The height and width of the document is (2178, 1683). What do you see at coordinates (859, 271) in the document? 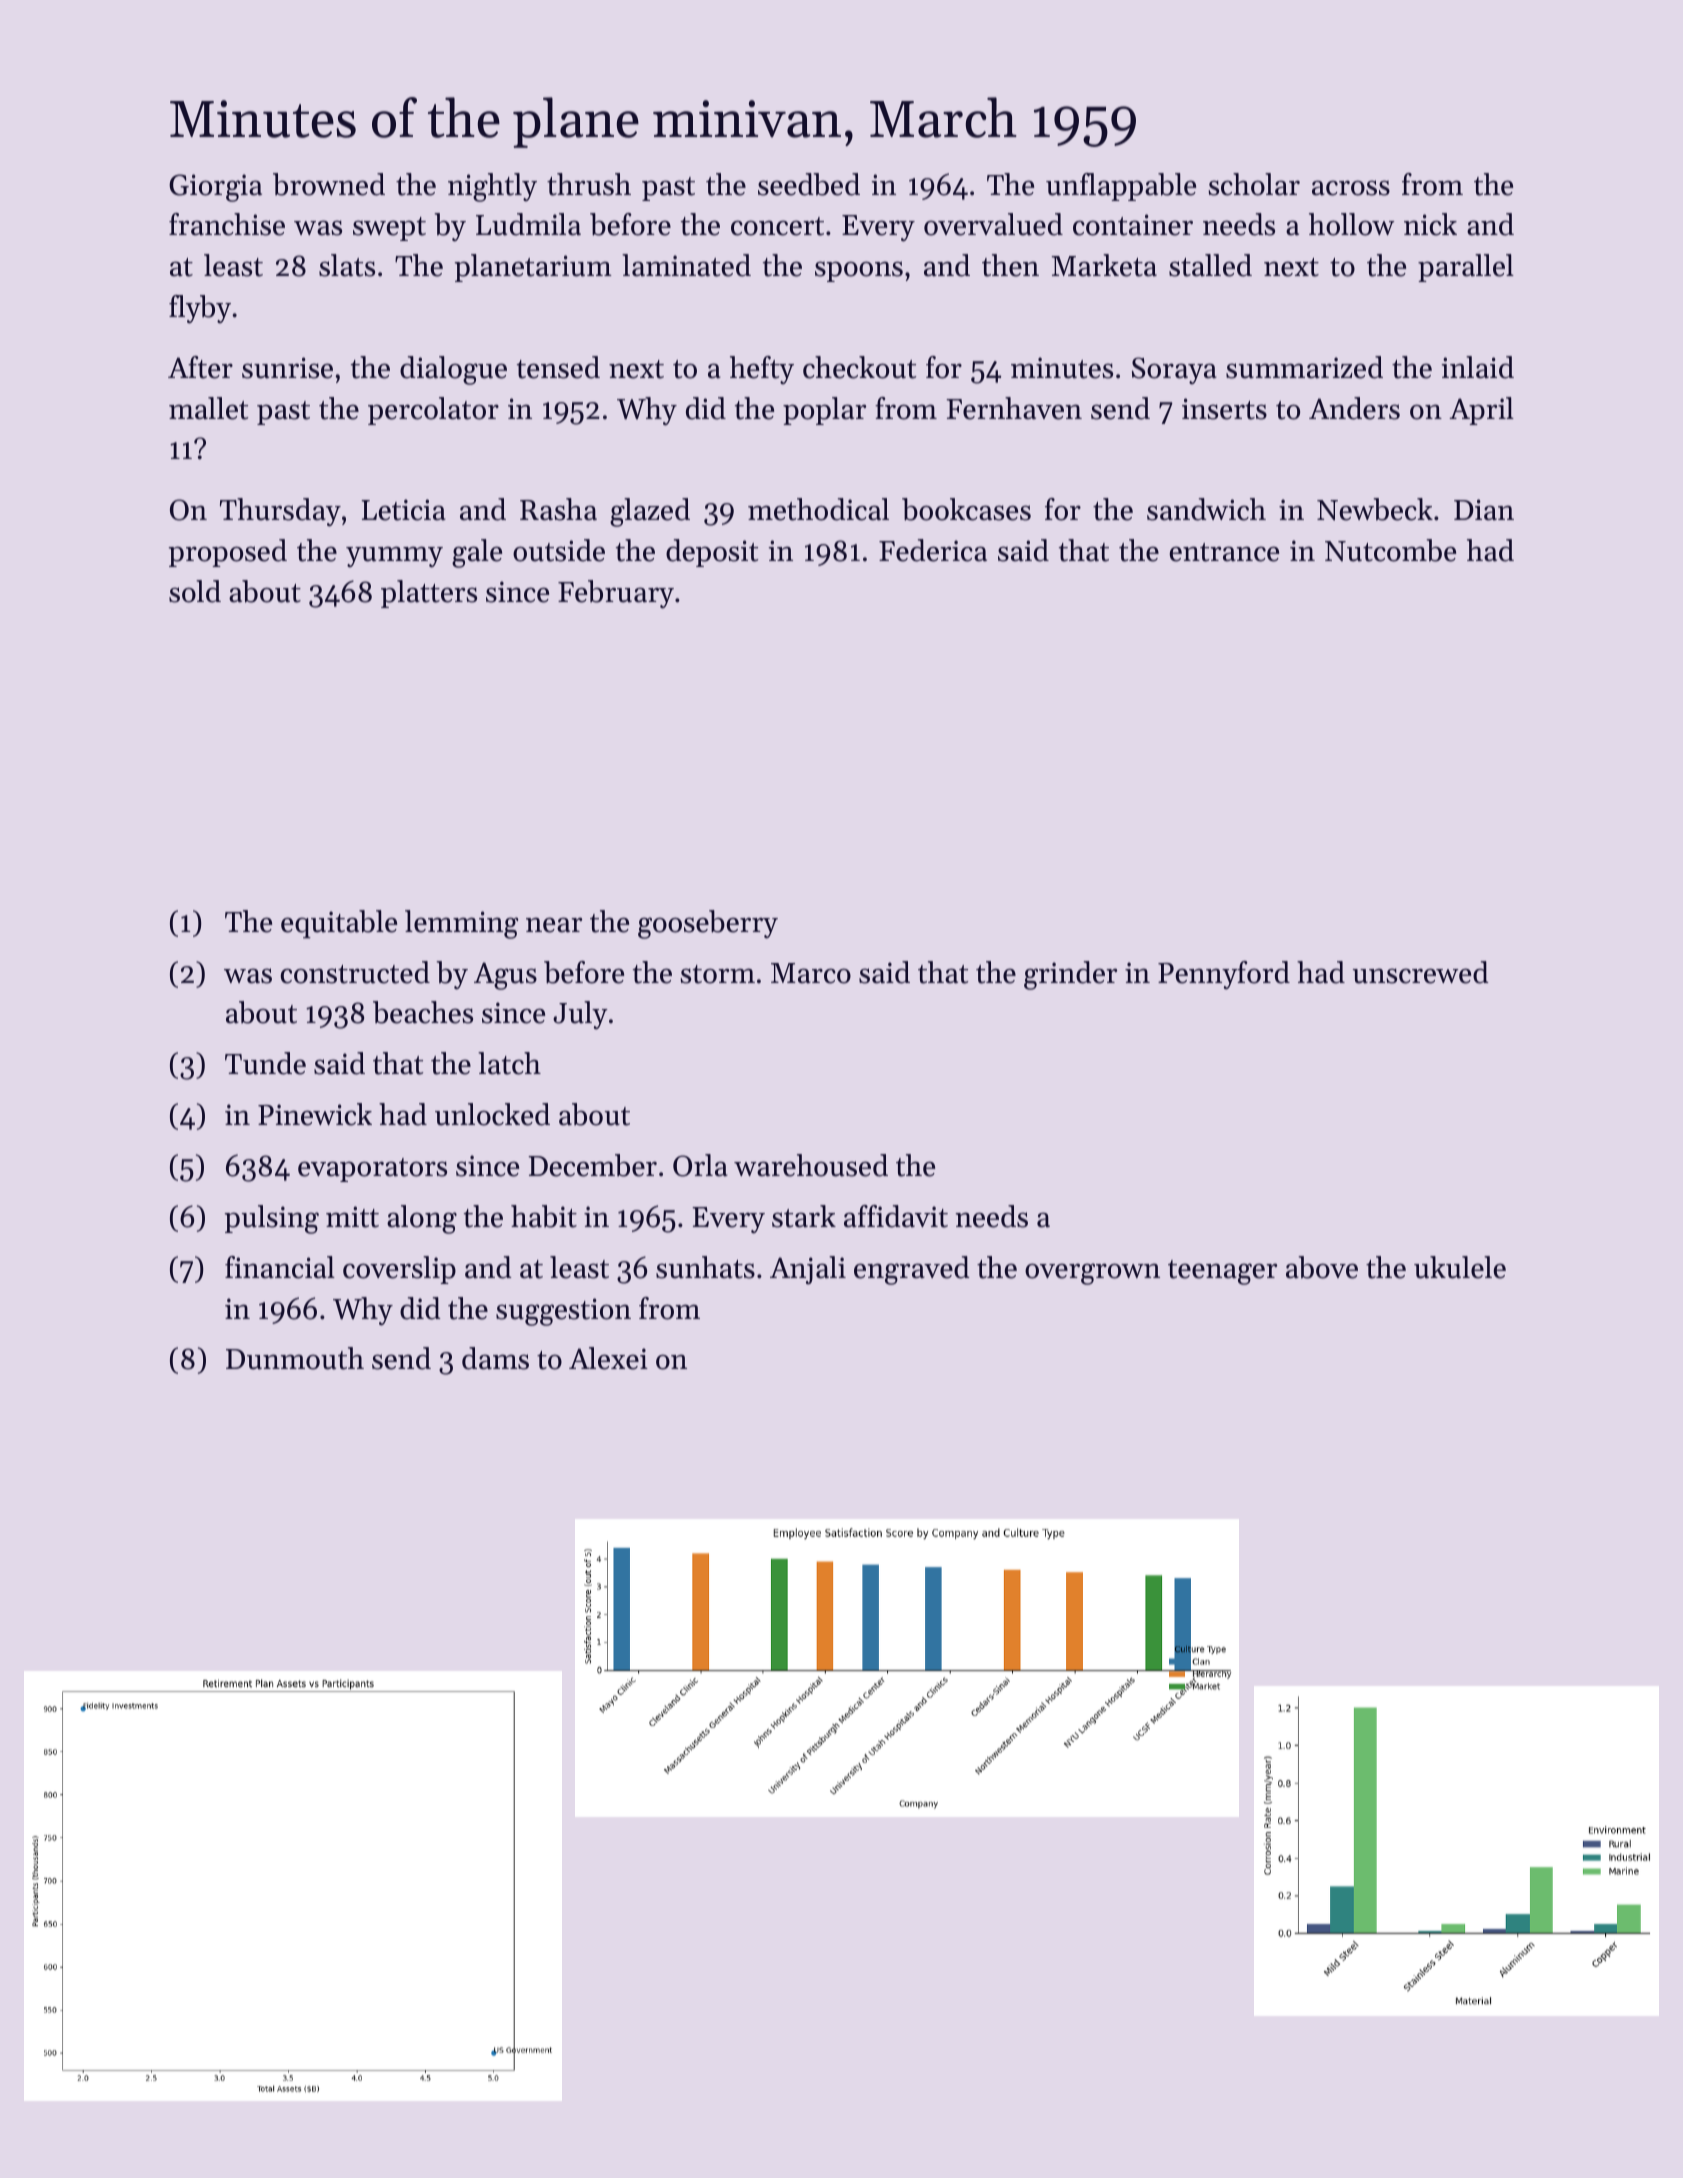
I see `spoons` at bounding box center [859, 271].
